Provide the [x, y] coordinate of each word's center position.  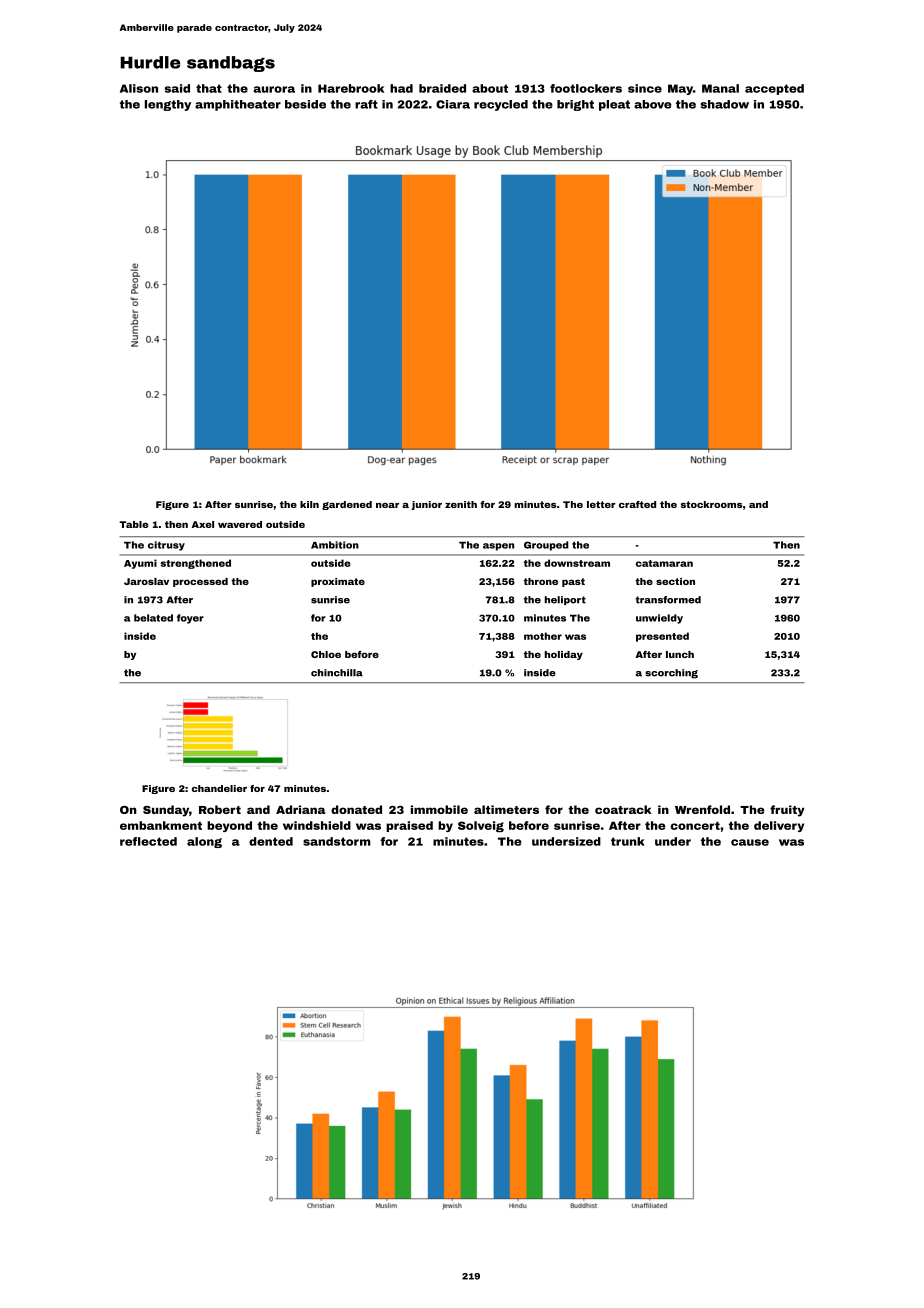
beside [305, 104]
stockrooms [711, 504]
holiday [564, 655]
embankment [161, 825]
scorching [671, 674]
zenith [461, 504]
